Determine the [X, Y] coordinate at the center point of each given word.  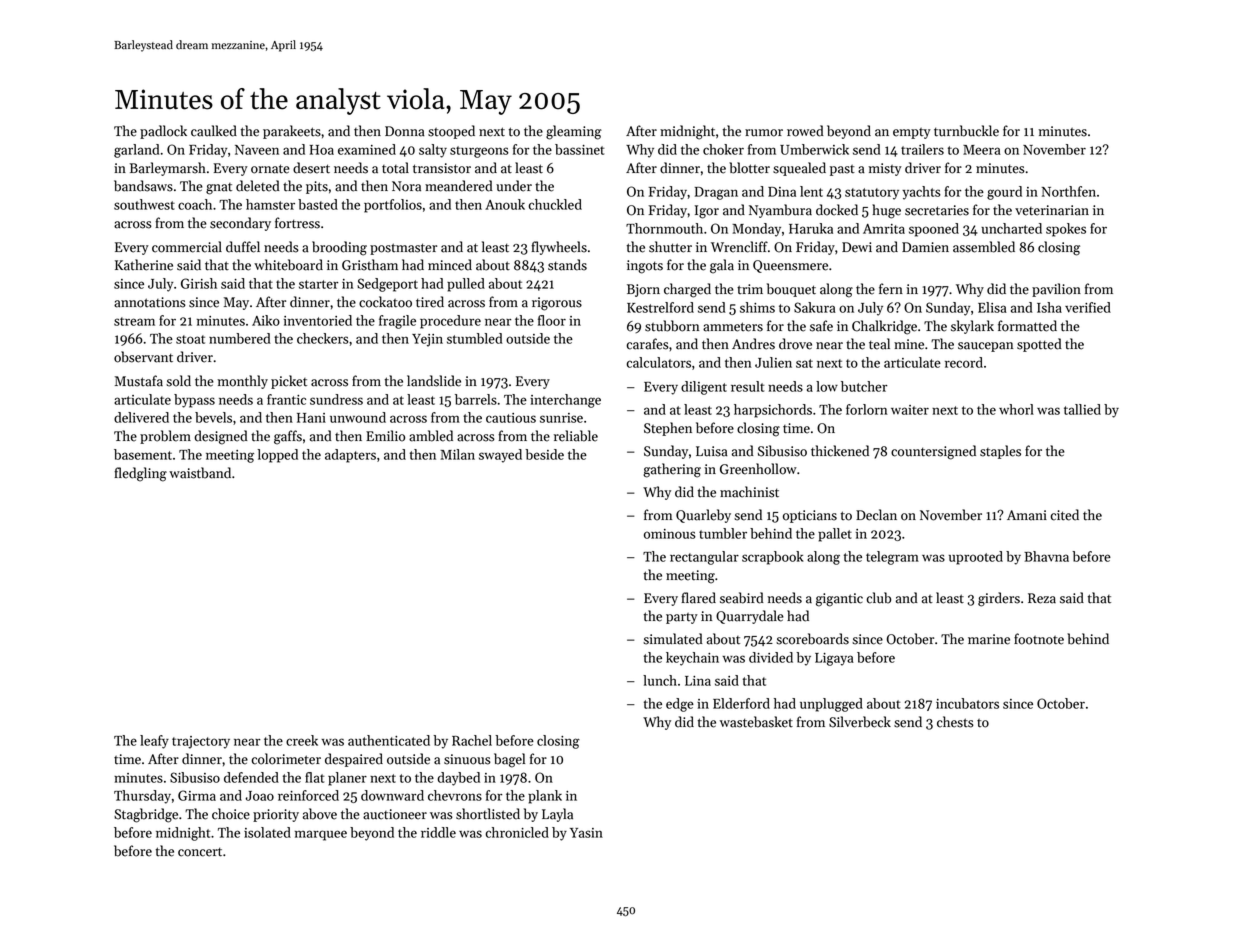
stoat [190, 339]
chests [955, 722]
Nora [406, 186]
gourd [1004, 193]
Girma [197, 795]
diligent [704, 388]
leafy [154, 742]
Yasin [586, 833]
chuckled [555, 204]
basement [143, 454]
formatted [1027, 326]
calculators [659, 362]
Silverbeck [860, 722]
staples [1000, 452]
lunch [660, 680]
